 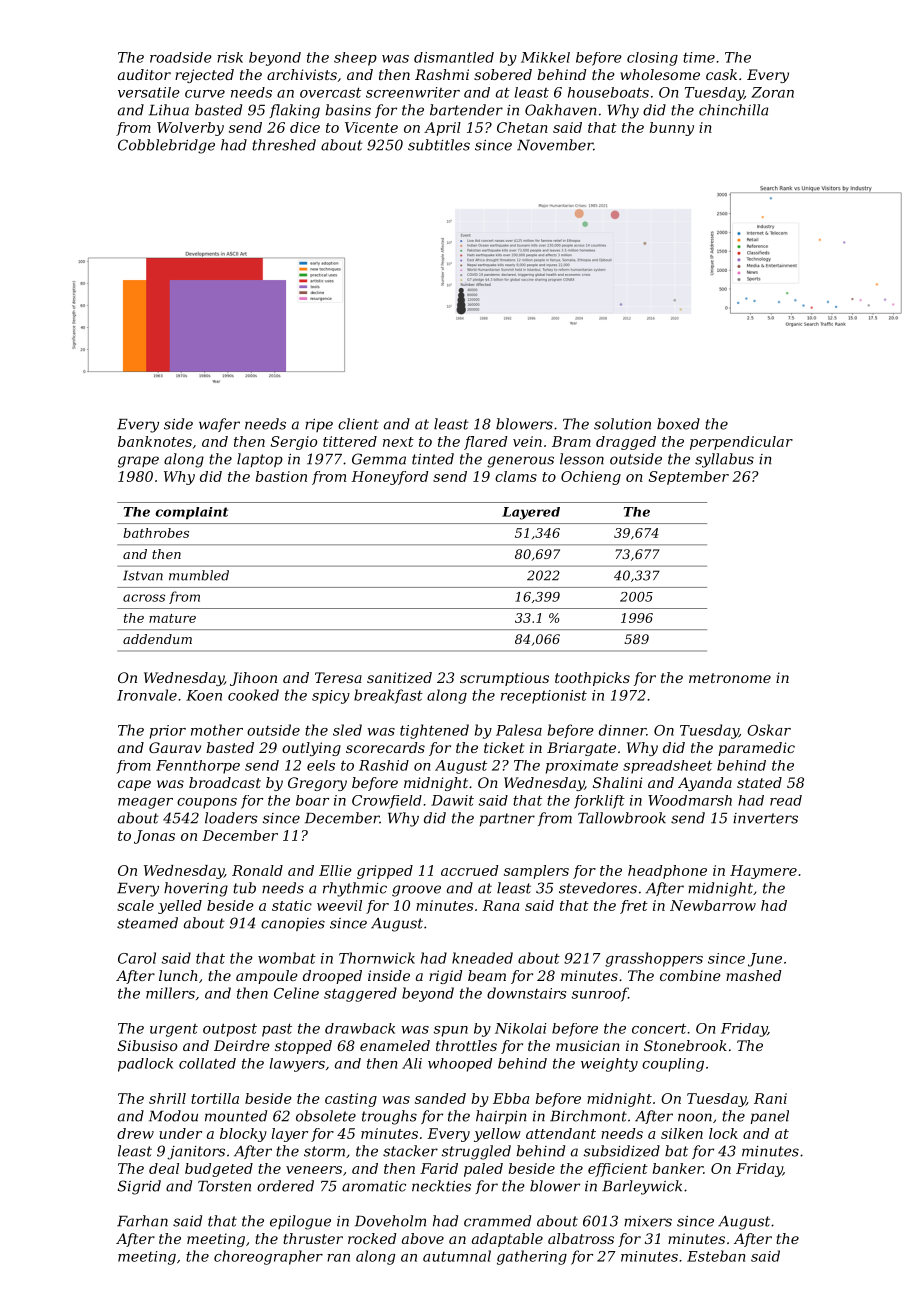 I want to click on closing, so click(x=652, y=59).
